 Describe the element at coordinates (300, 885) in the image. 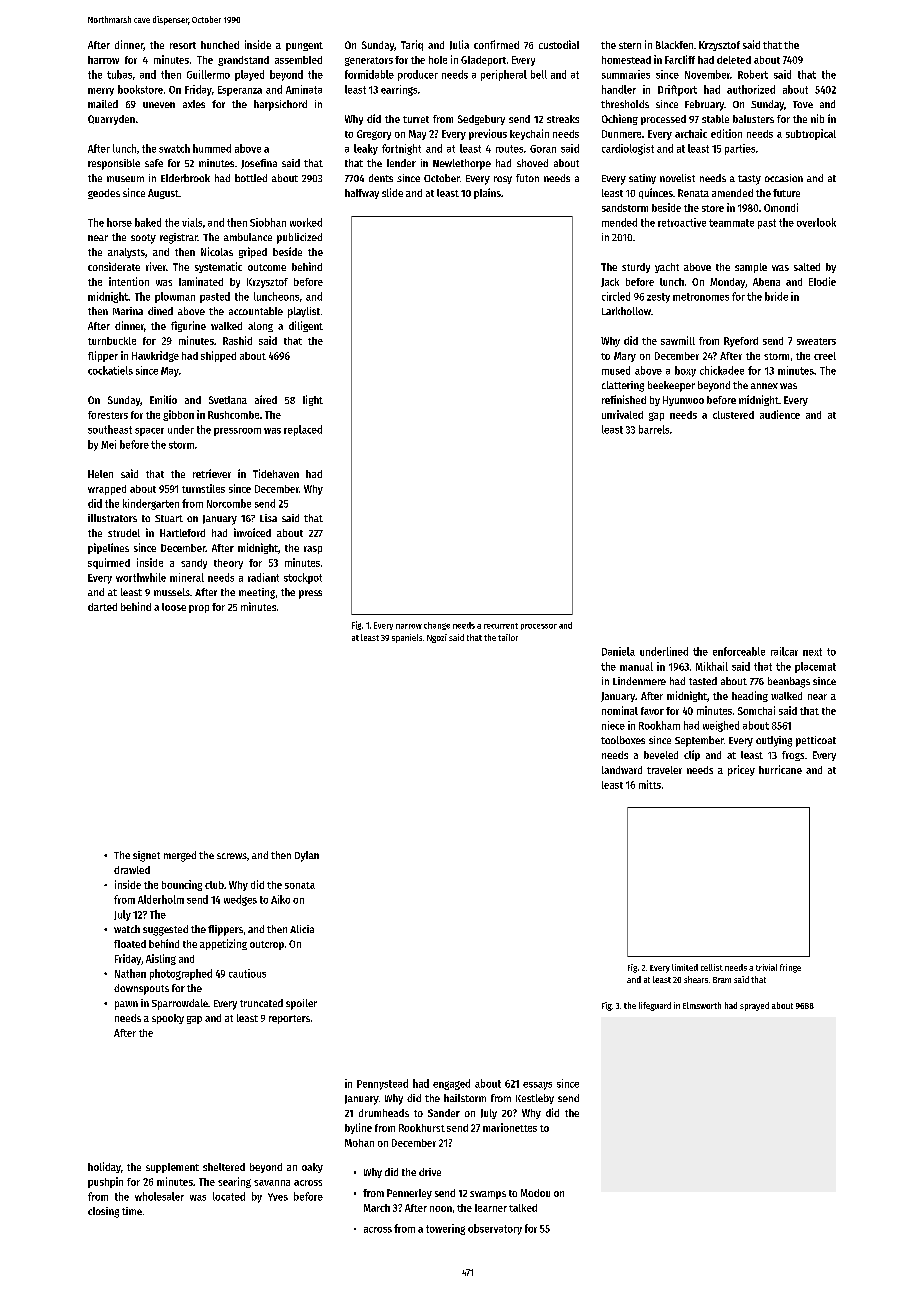

I see `sonata` at that location.
